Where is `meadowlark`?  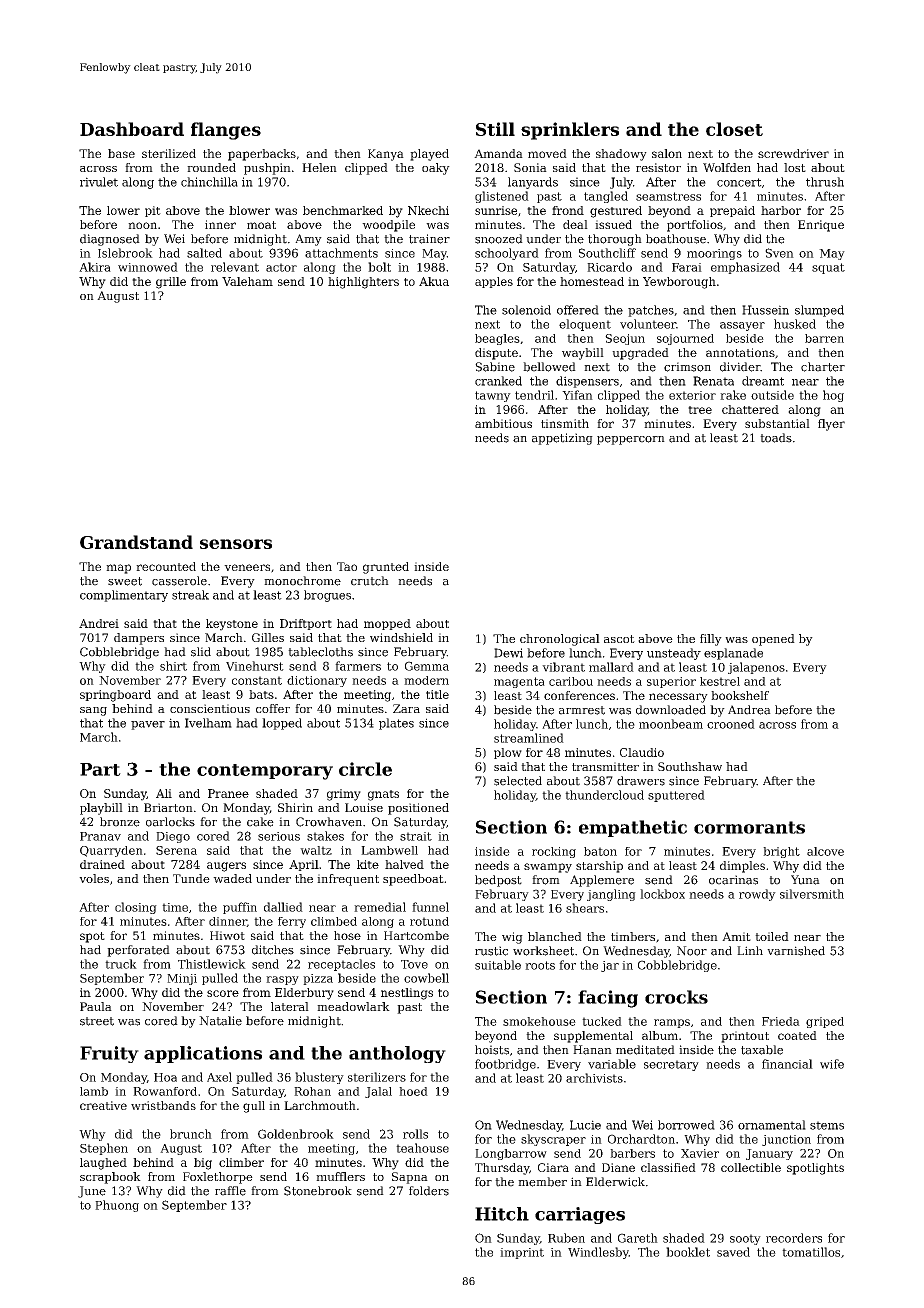
meadowlark is located at coordinates (353, 1006).
